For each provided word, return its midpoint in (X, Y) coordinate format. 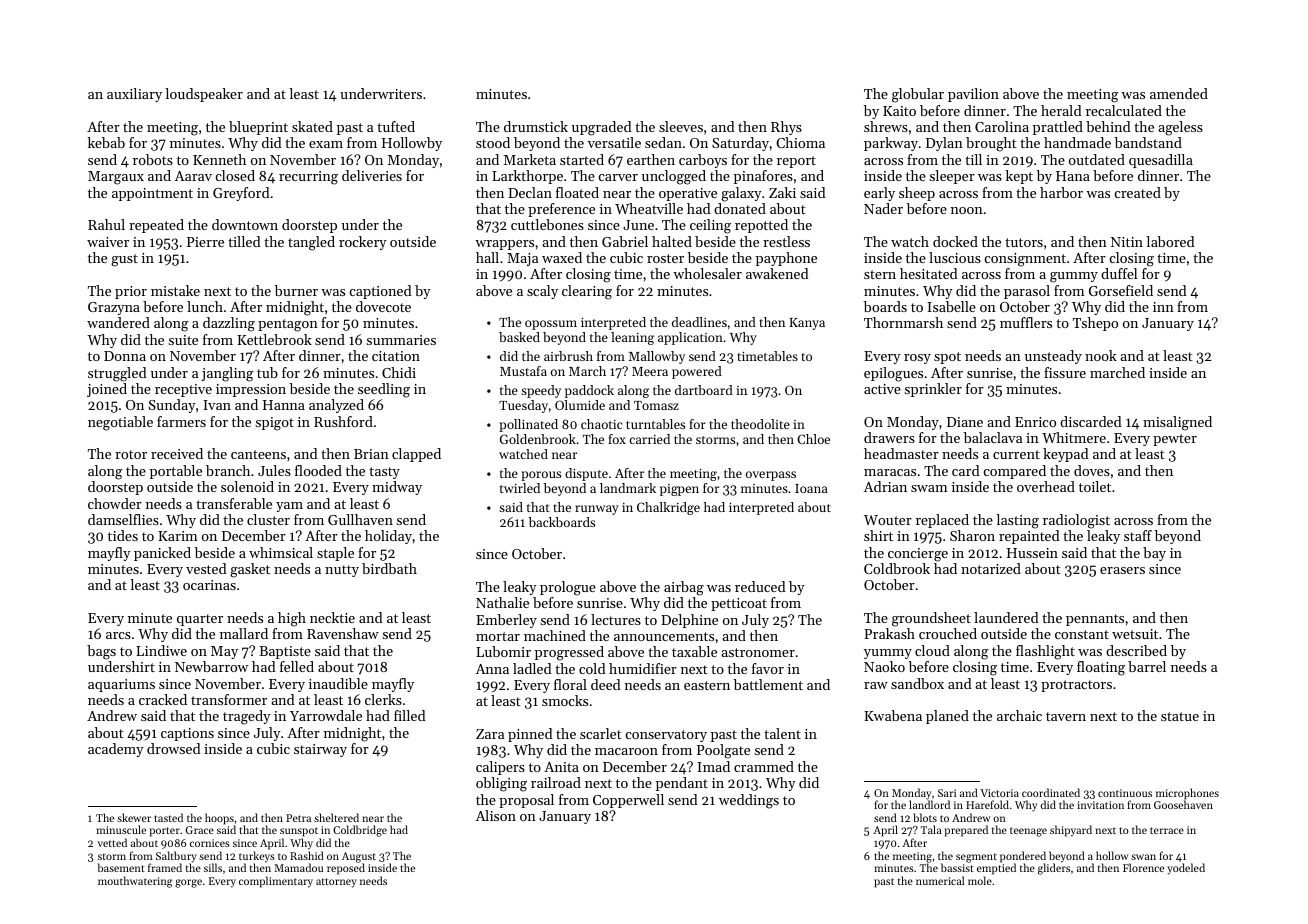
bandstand (1148, 142)
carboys (703, 161)
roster (665, 258)
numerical (940, 880)
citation (396, 356)
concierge (918, 555)
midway (397, 488)
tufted (396, 126)
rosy (917, 359)
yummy (888, 654)
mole (980, 880)
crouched (948, 633)
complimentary (276, 882)
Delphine (689, 621)
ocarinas (209, 585)
